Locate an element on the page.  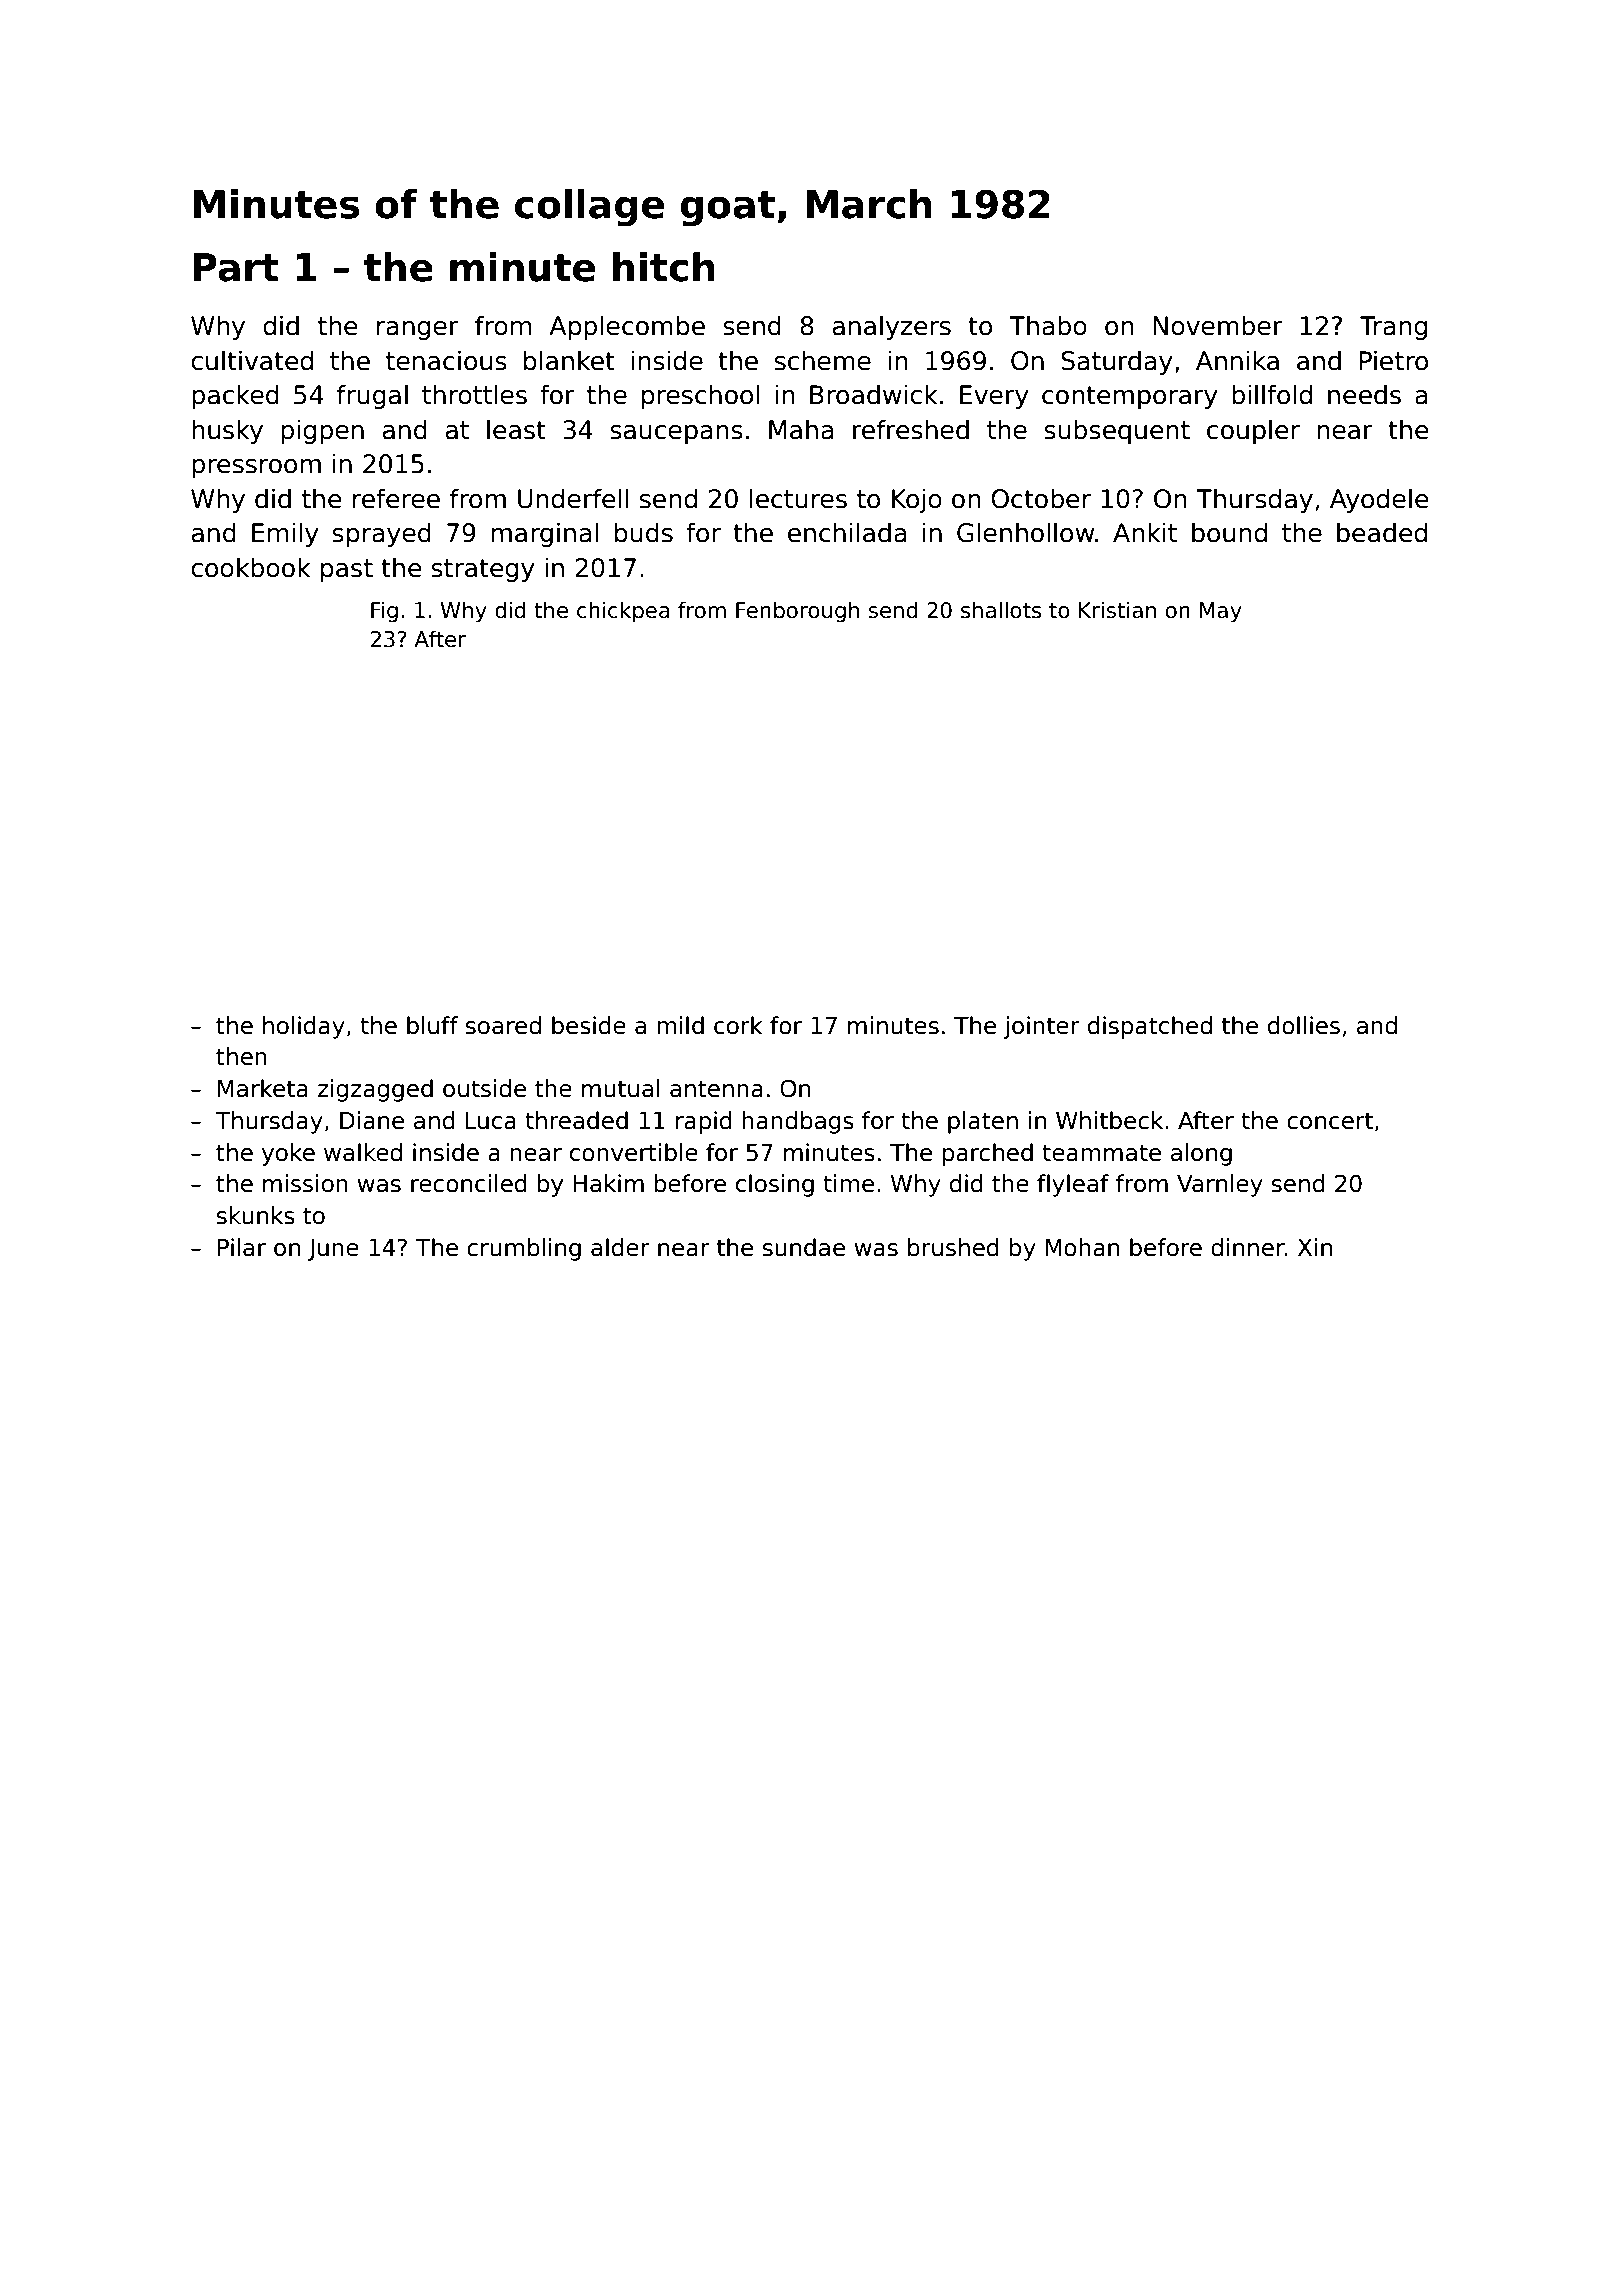
Pietro is located at coordinates (1393, 360).
